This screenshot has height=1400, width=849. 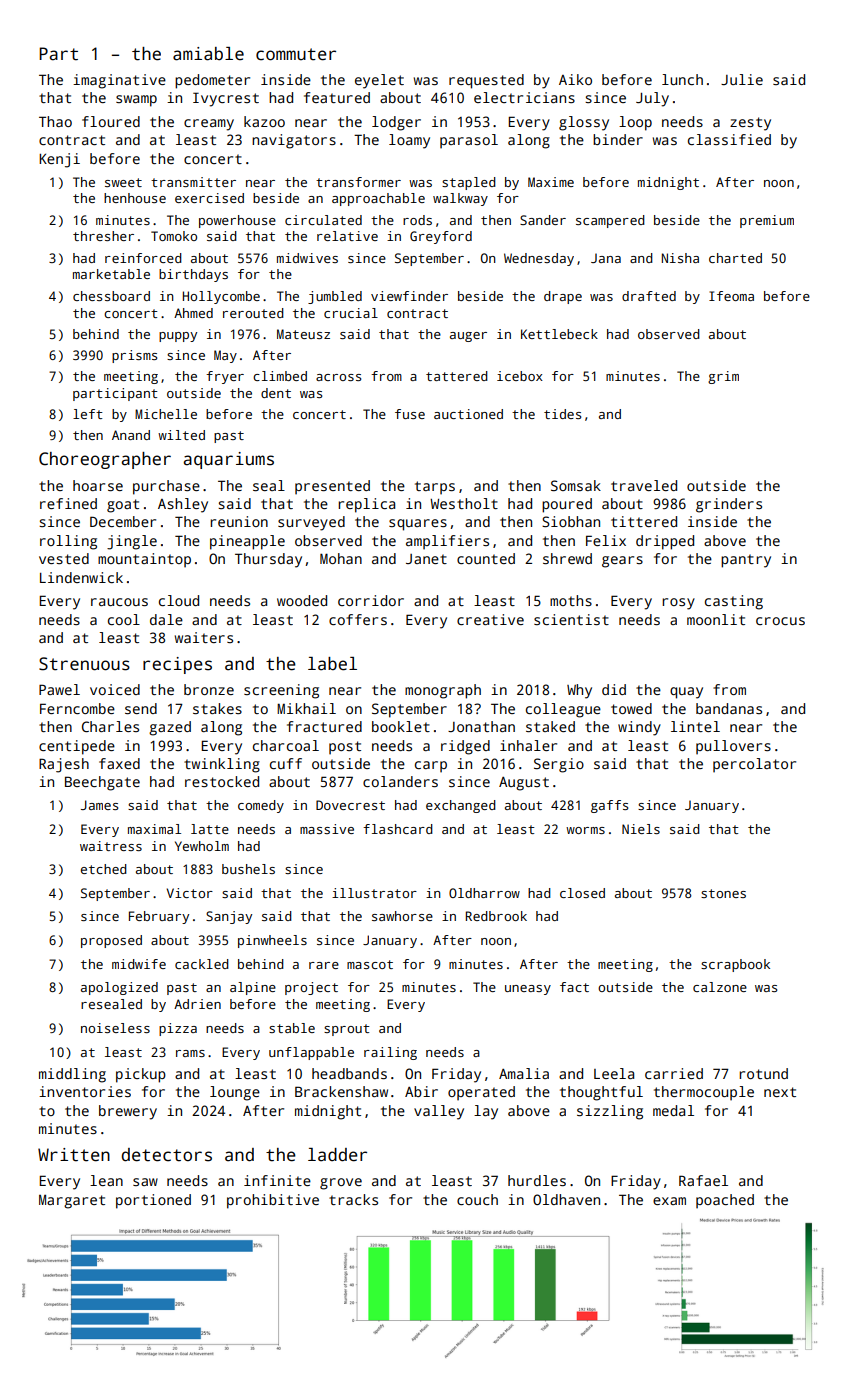 I want to click on Aiko, so click(x=575, y=79).
